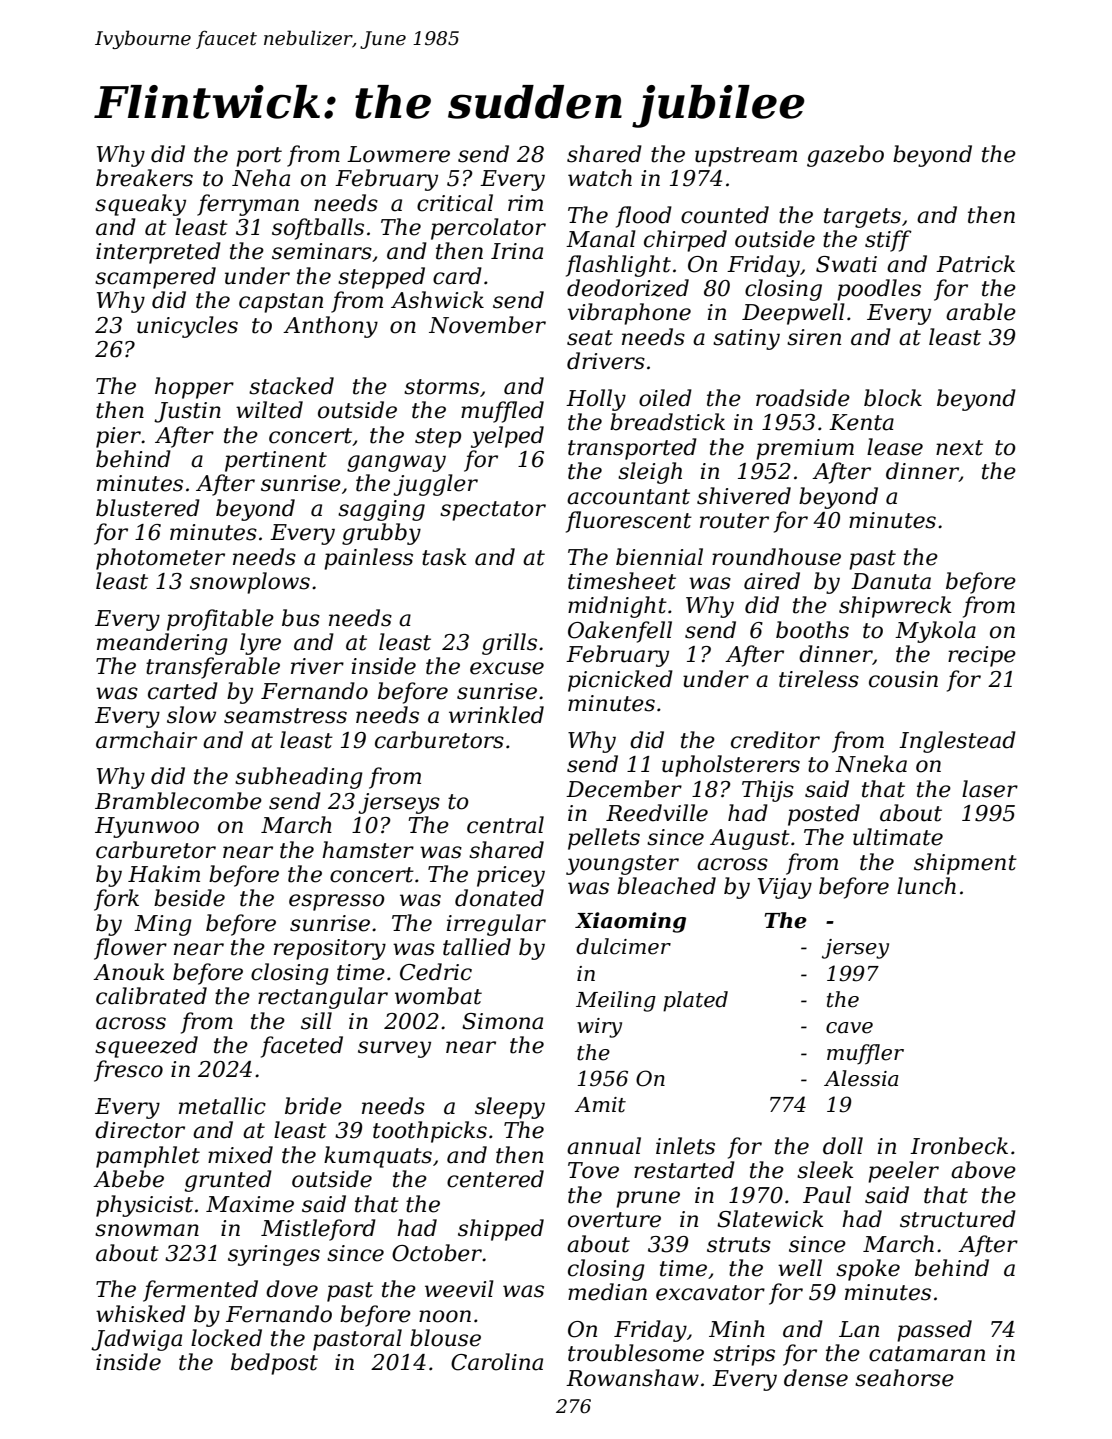 This screenshot has height=1439, width=1112. What do you see at coordinates (816, 1378) in the screenshot?
I see `dense` at bounding box center [816, 1378].
